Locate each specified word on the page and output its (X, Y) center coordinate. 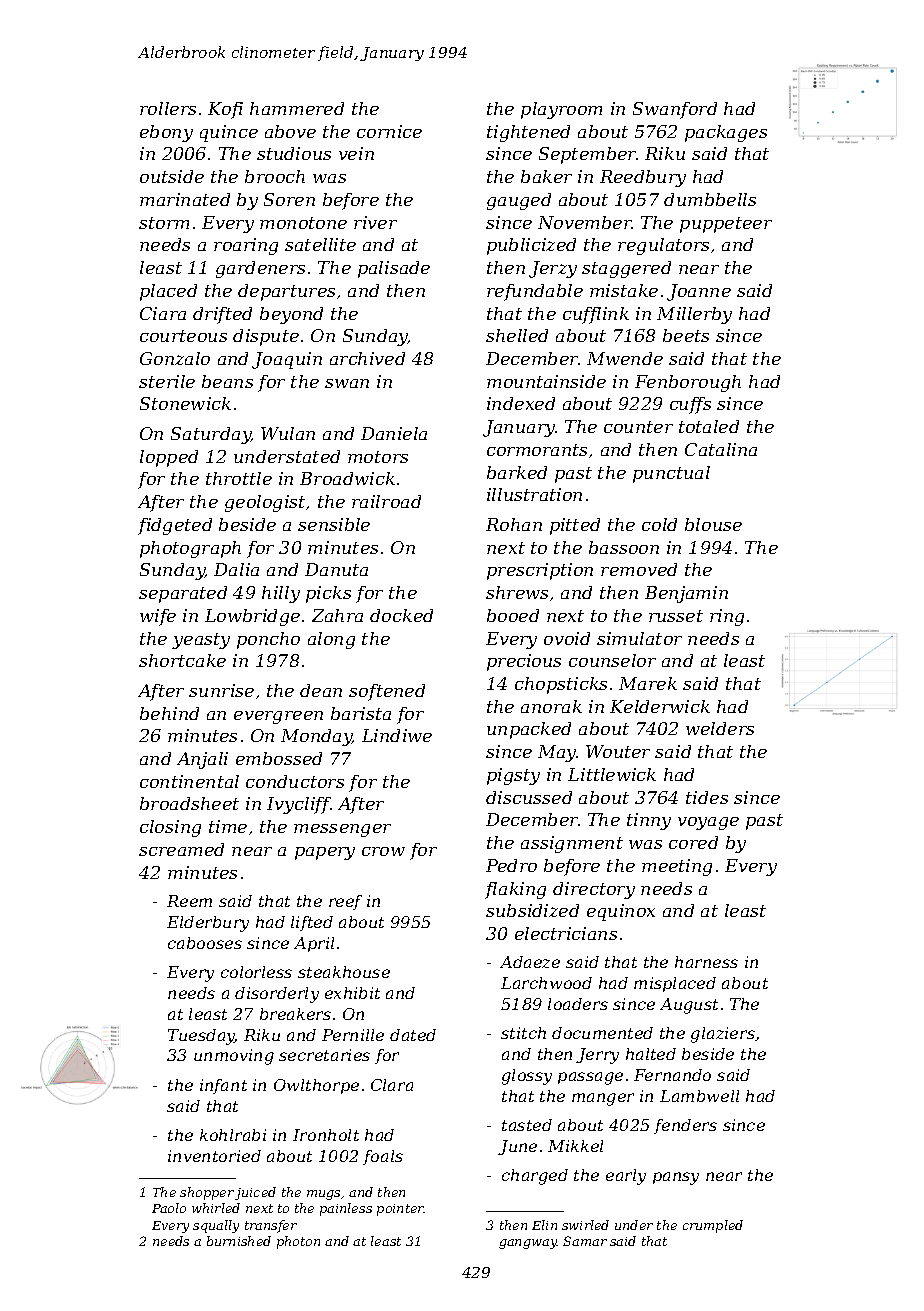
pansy (676, 1178)
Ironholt (326, 1135)
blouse (713, 524)
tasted (527, 1125)
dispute (266, 337)
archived (367, 358)
